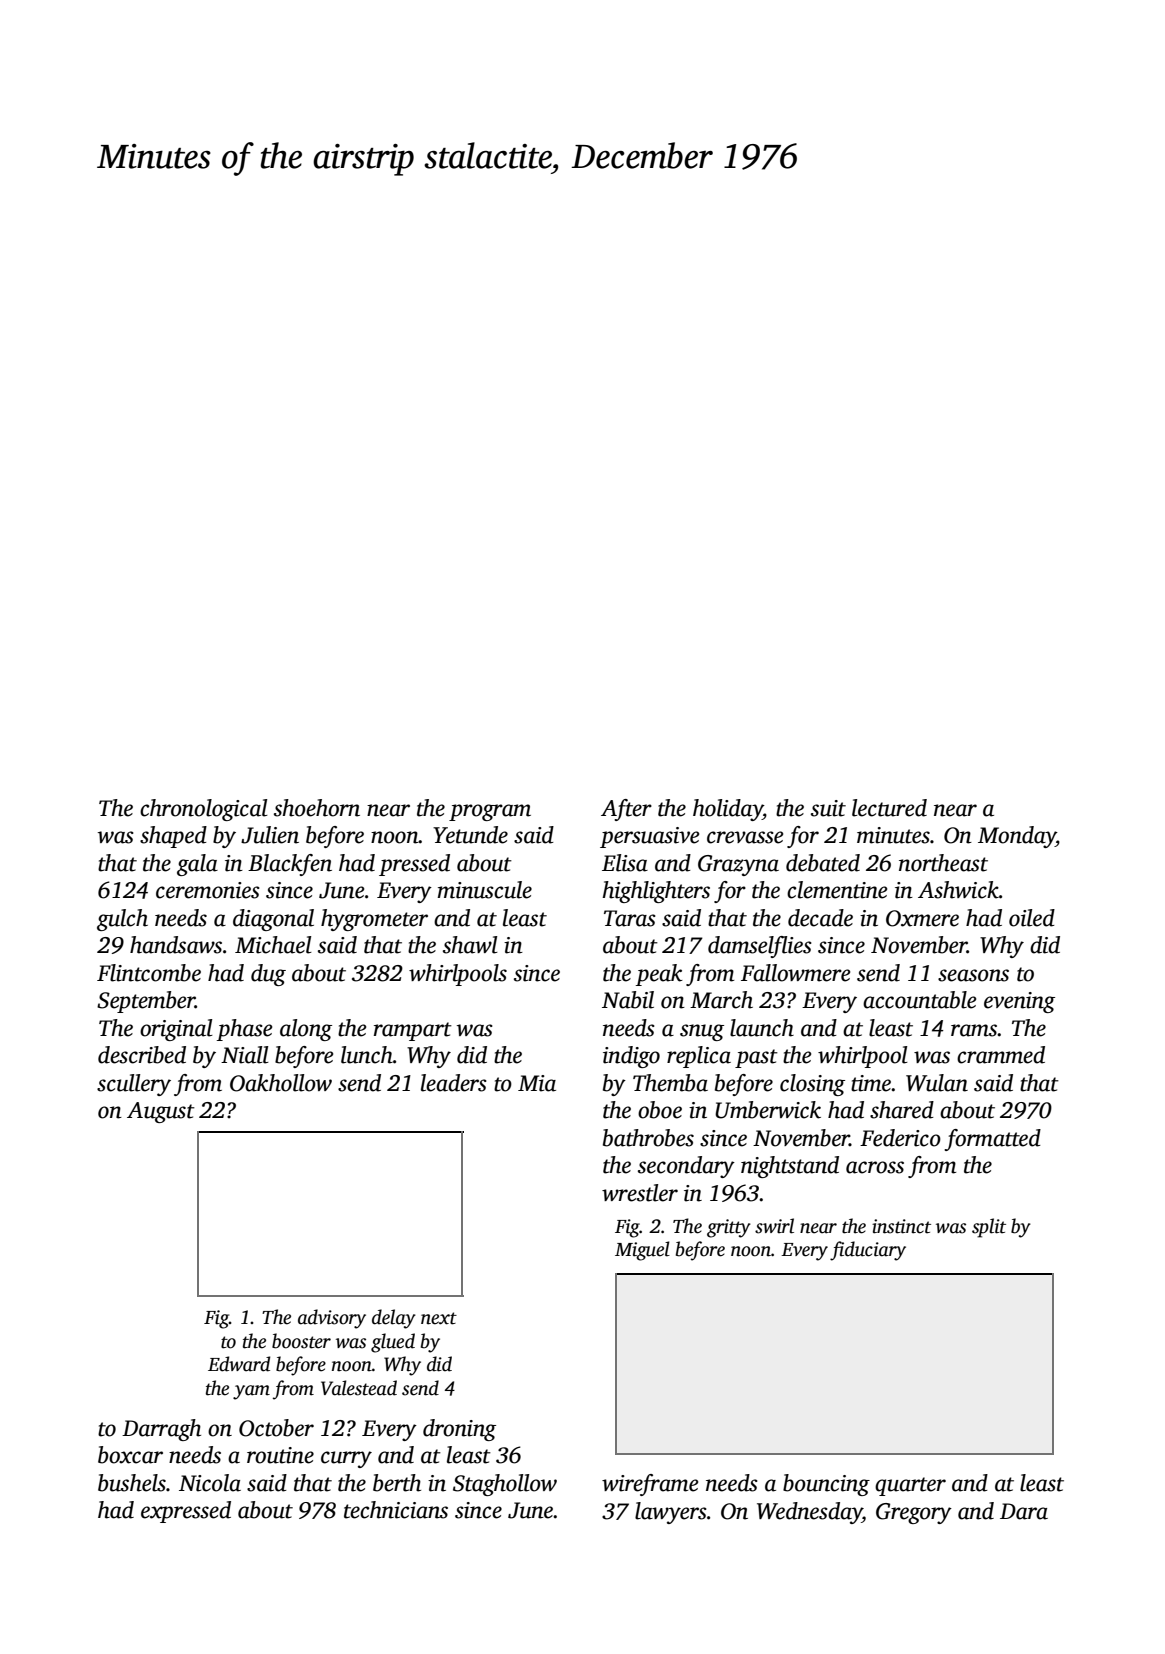 This screenshot has height=1654, width=1165. I want to click on Miguel, so click(642, 1251).
